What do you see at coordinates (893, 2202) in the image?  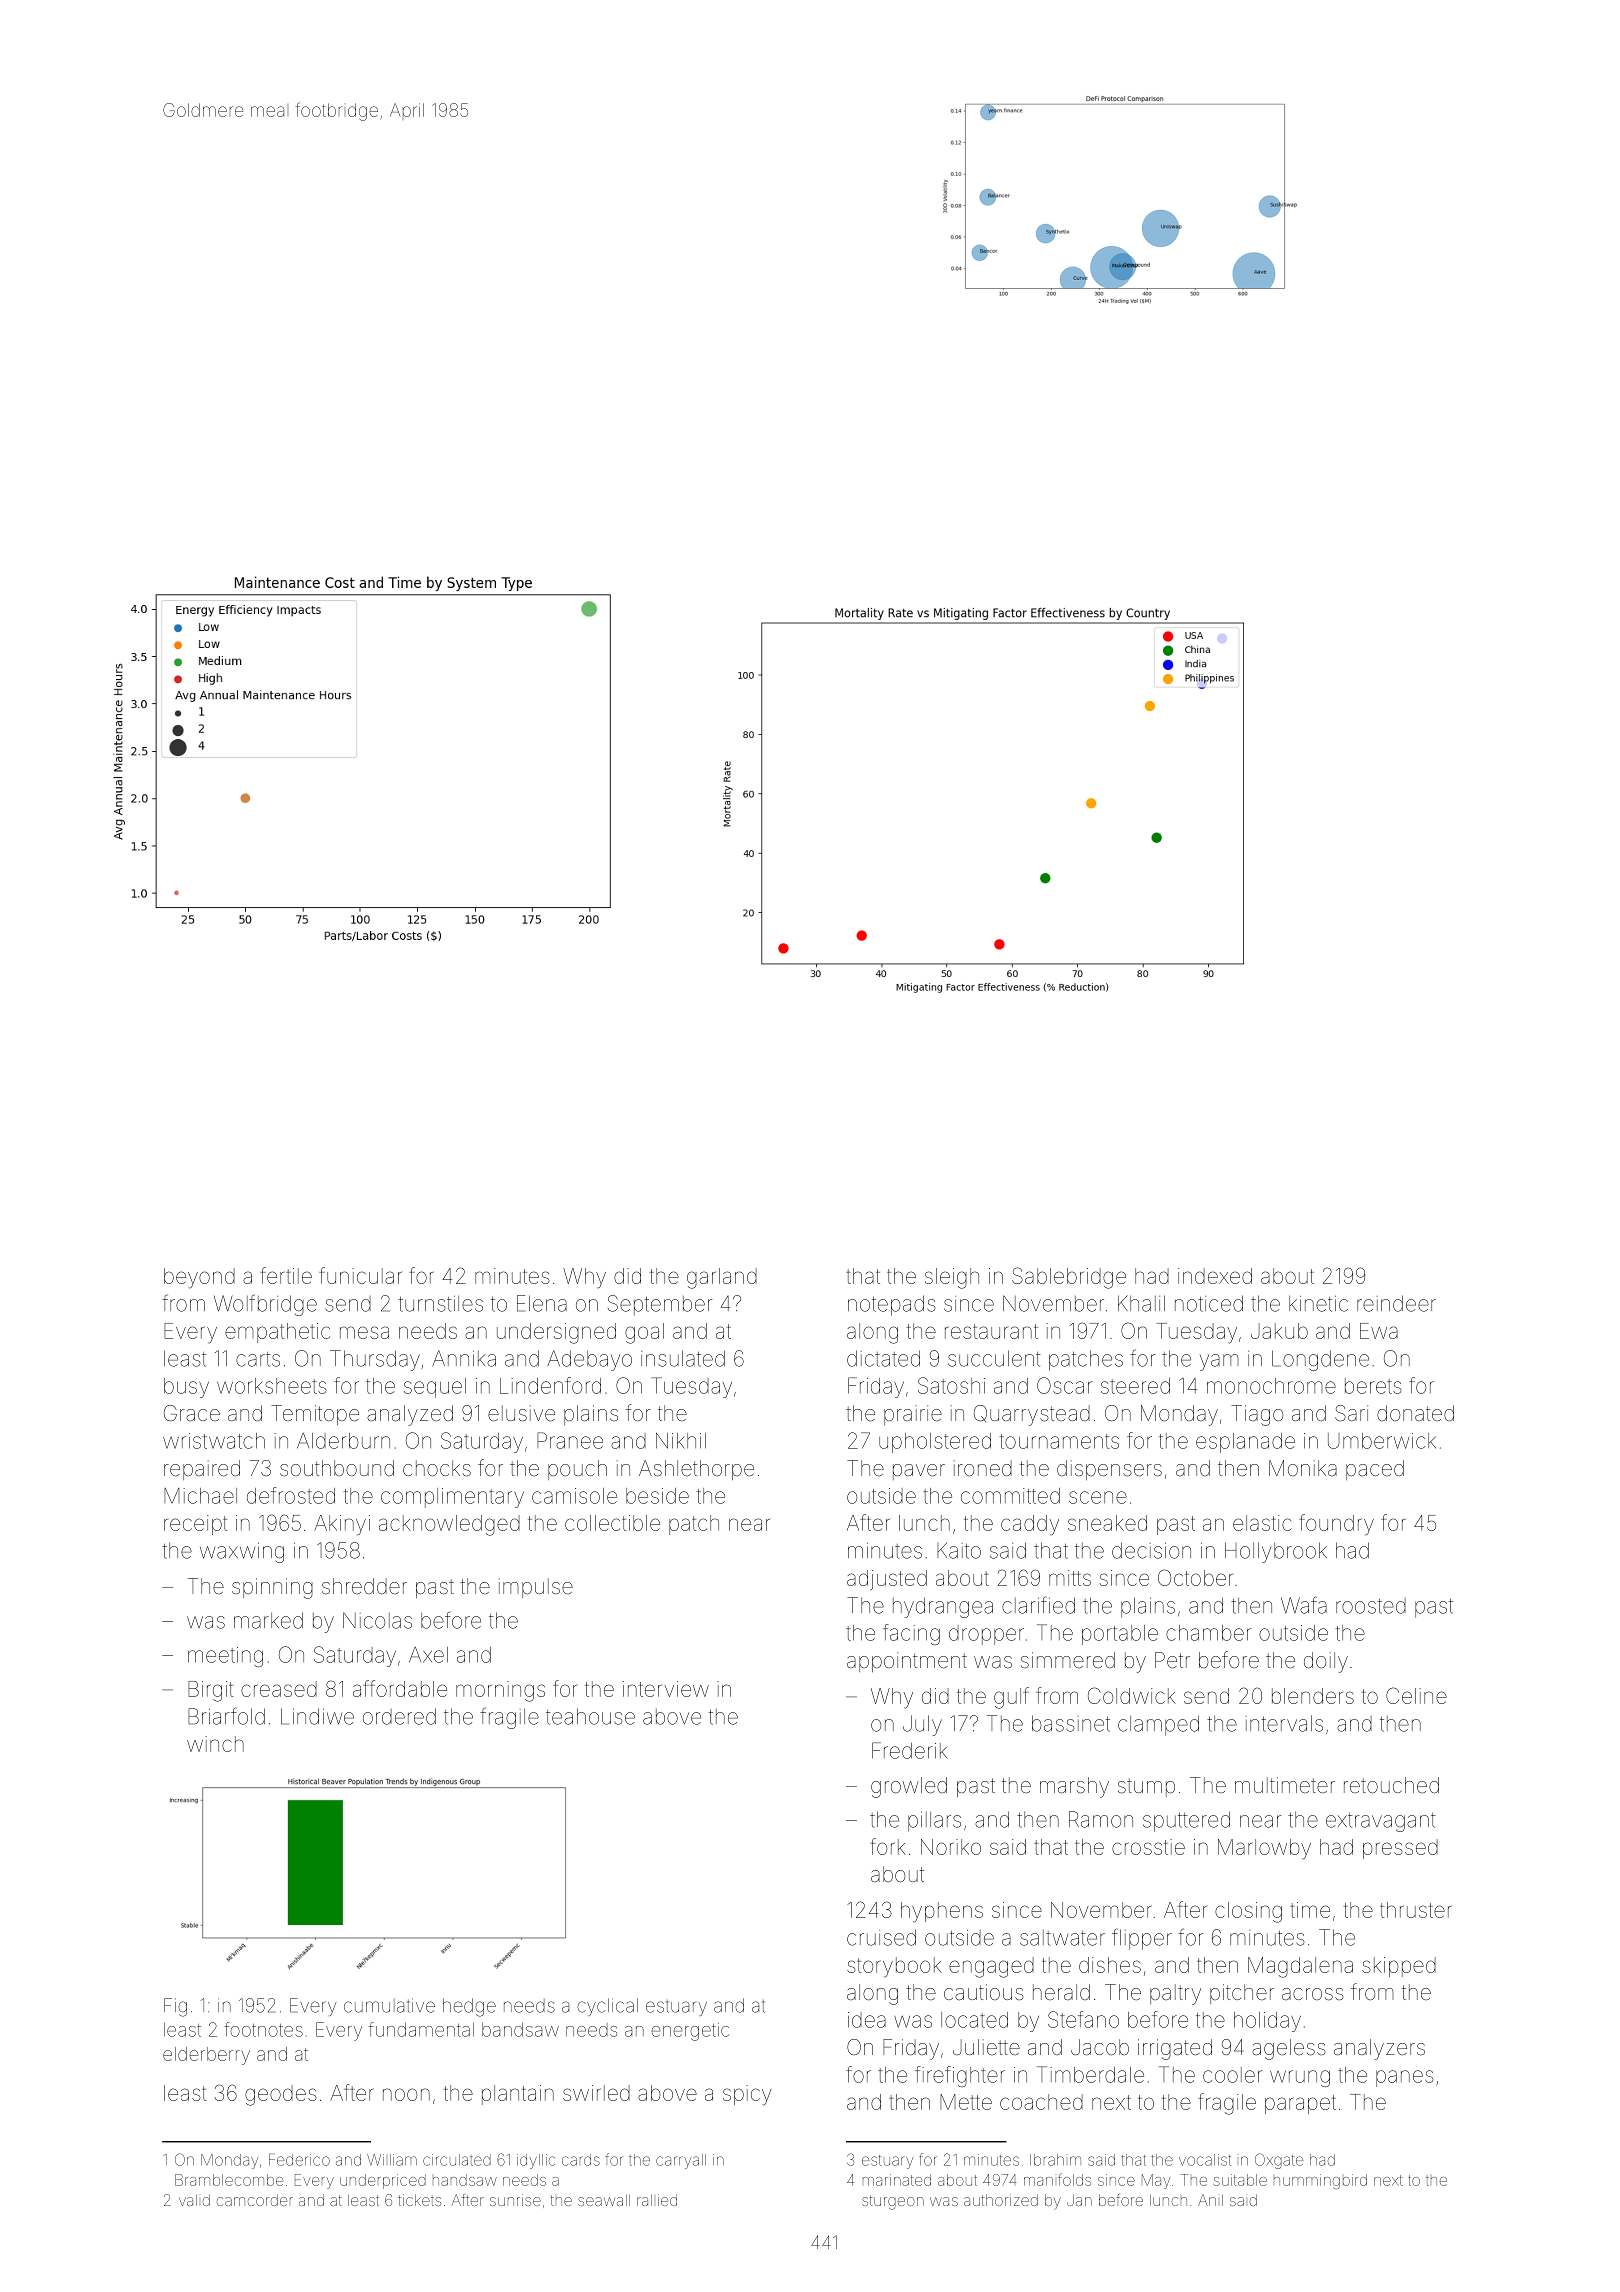 I see `sturgeon` at bounding box center [893, 2202].
